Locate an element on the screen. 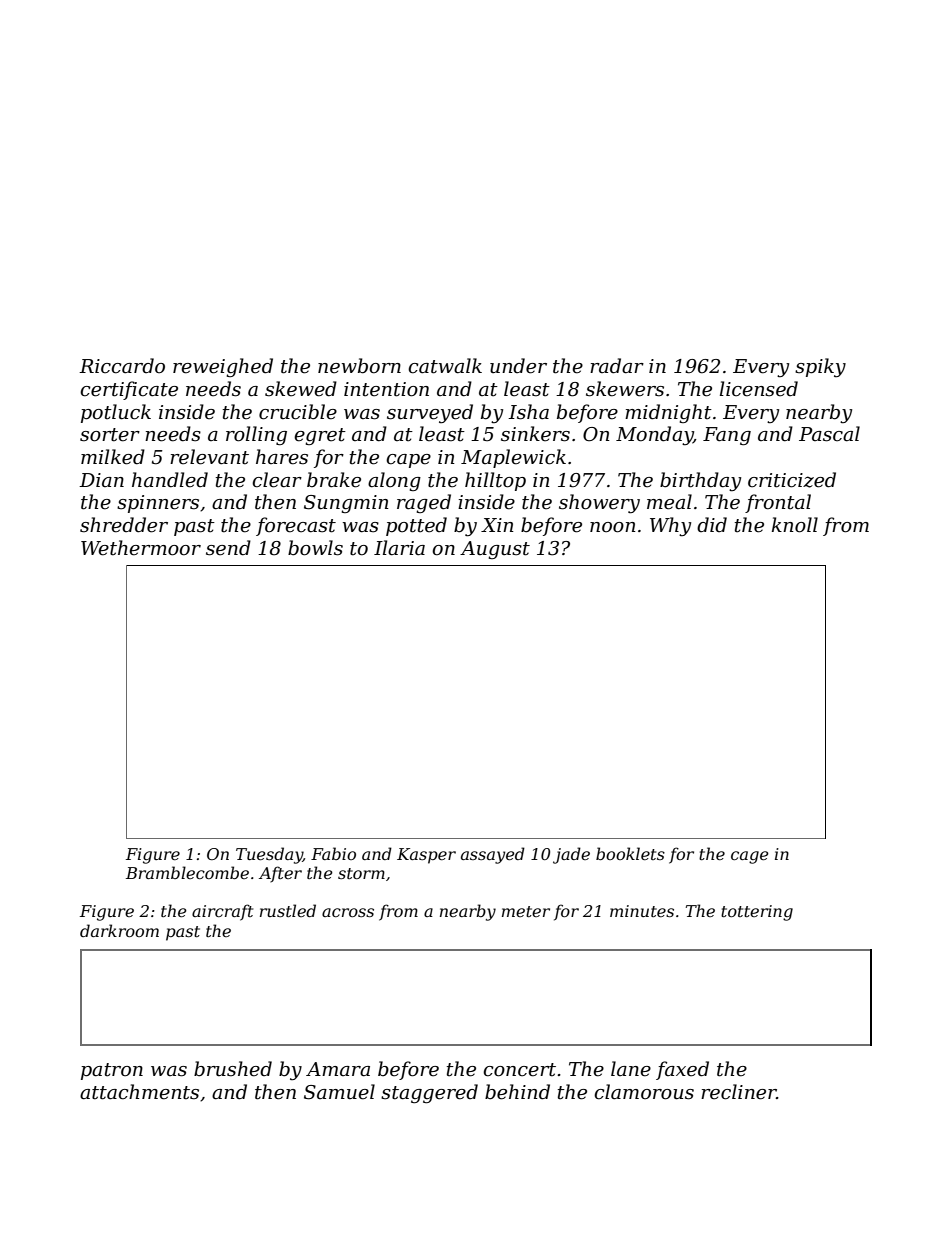 The height and width of the screenshot is (1233, 952). rustled is located at coordinates (288, 910).
